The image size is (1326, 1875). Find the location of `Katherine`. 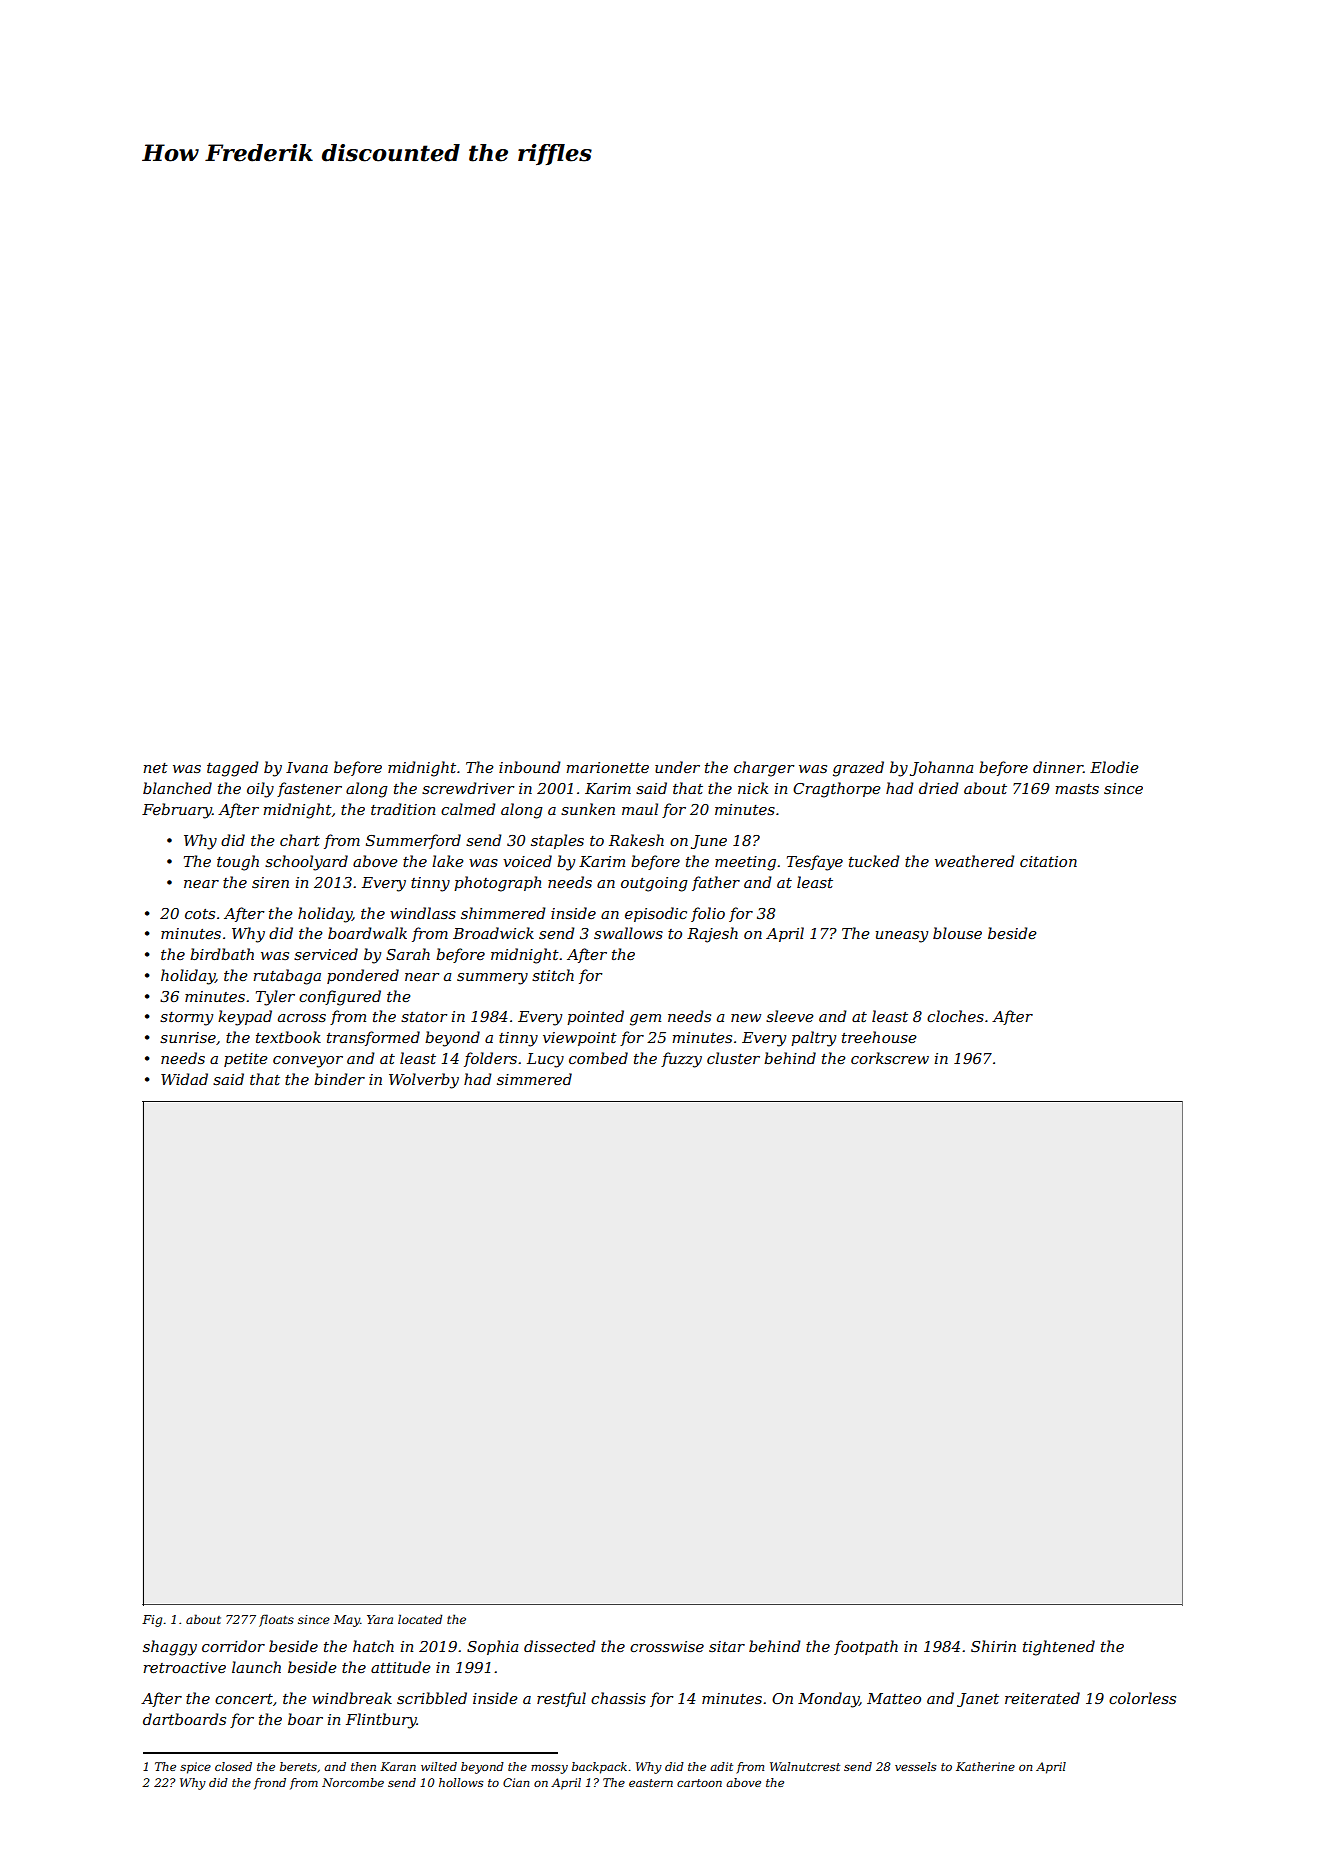

Katherine is located at coordinates (985, 1766).
